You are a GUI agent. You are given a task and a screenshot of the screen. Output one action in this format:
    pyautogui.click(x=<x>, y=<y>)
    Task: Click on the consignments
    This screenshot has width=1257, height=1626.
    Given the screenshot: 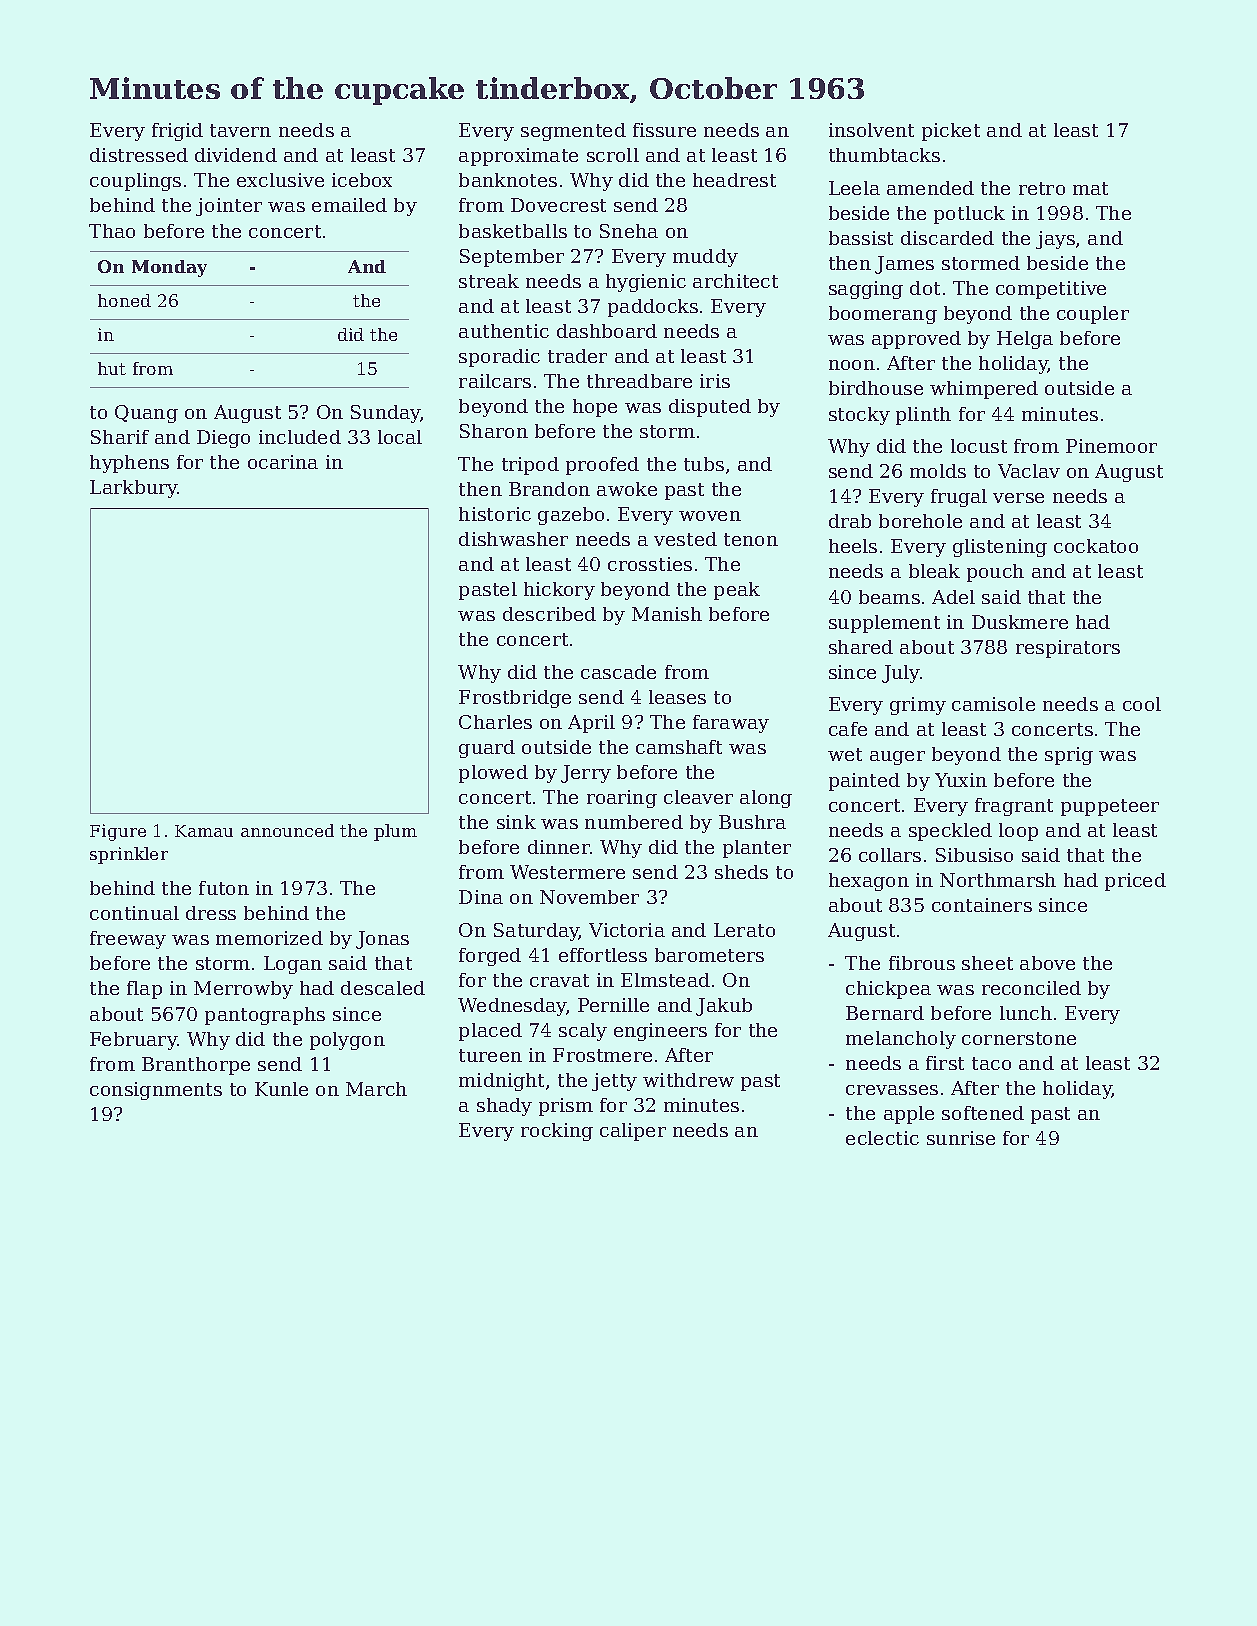 What is the action you would take?
    pyautogui.click(x=156, y=1091)
